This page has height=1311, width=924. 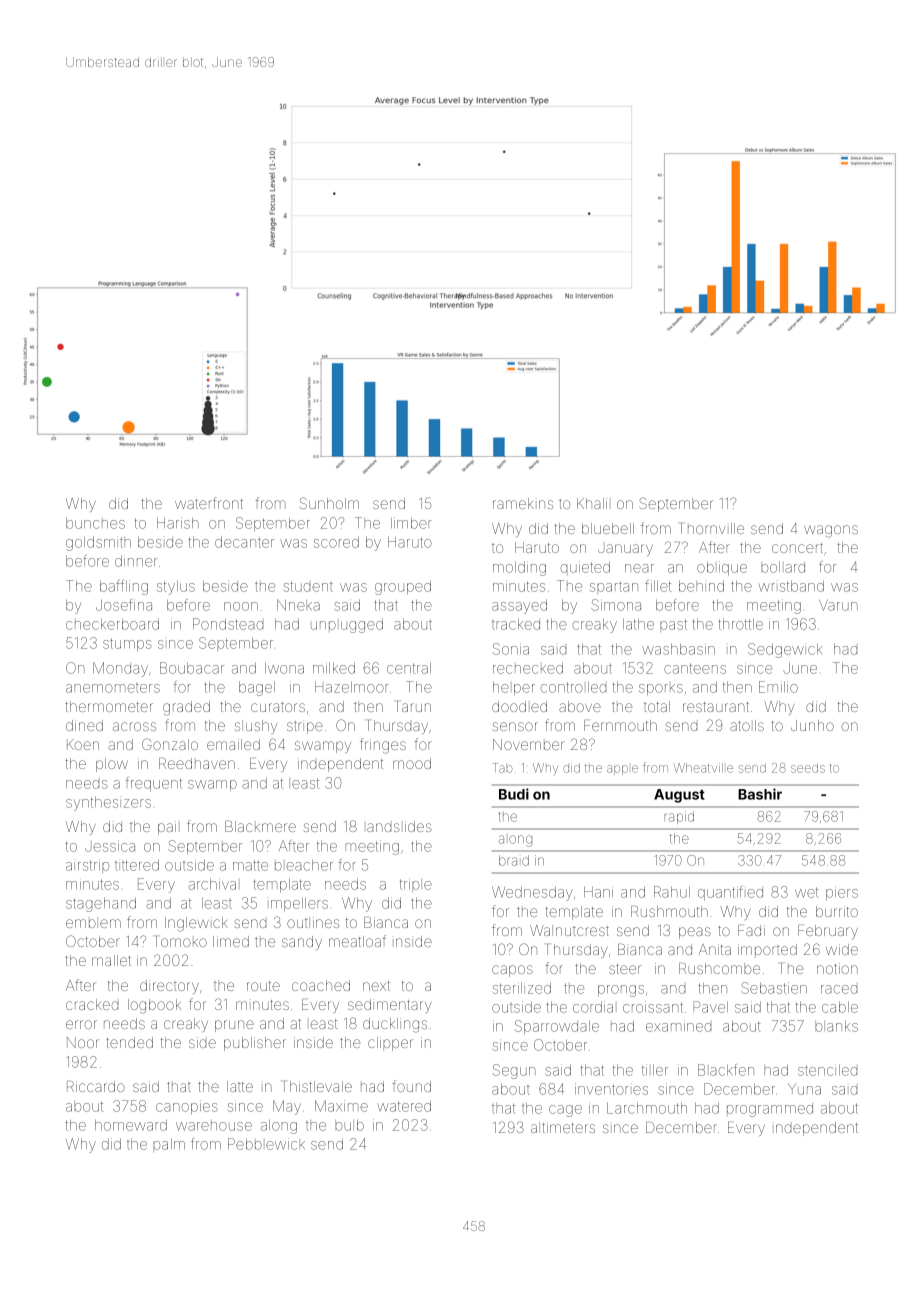 What do you see at coordinates (266, 1144) in the page?
I see `Pebblewick` at bounding box center [266, 1144].
